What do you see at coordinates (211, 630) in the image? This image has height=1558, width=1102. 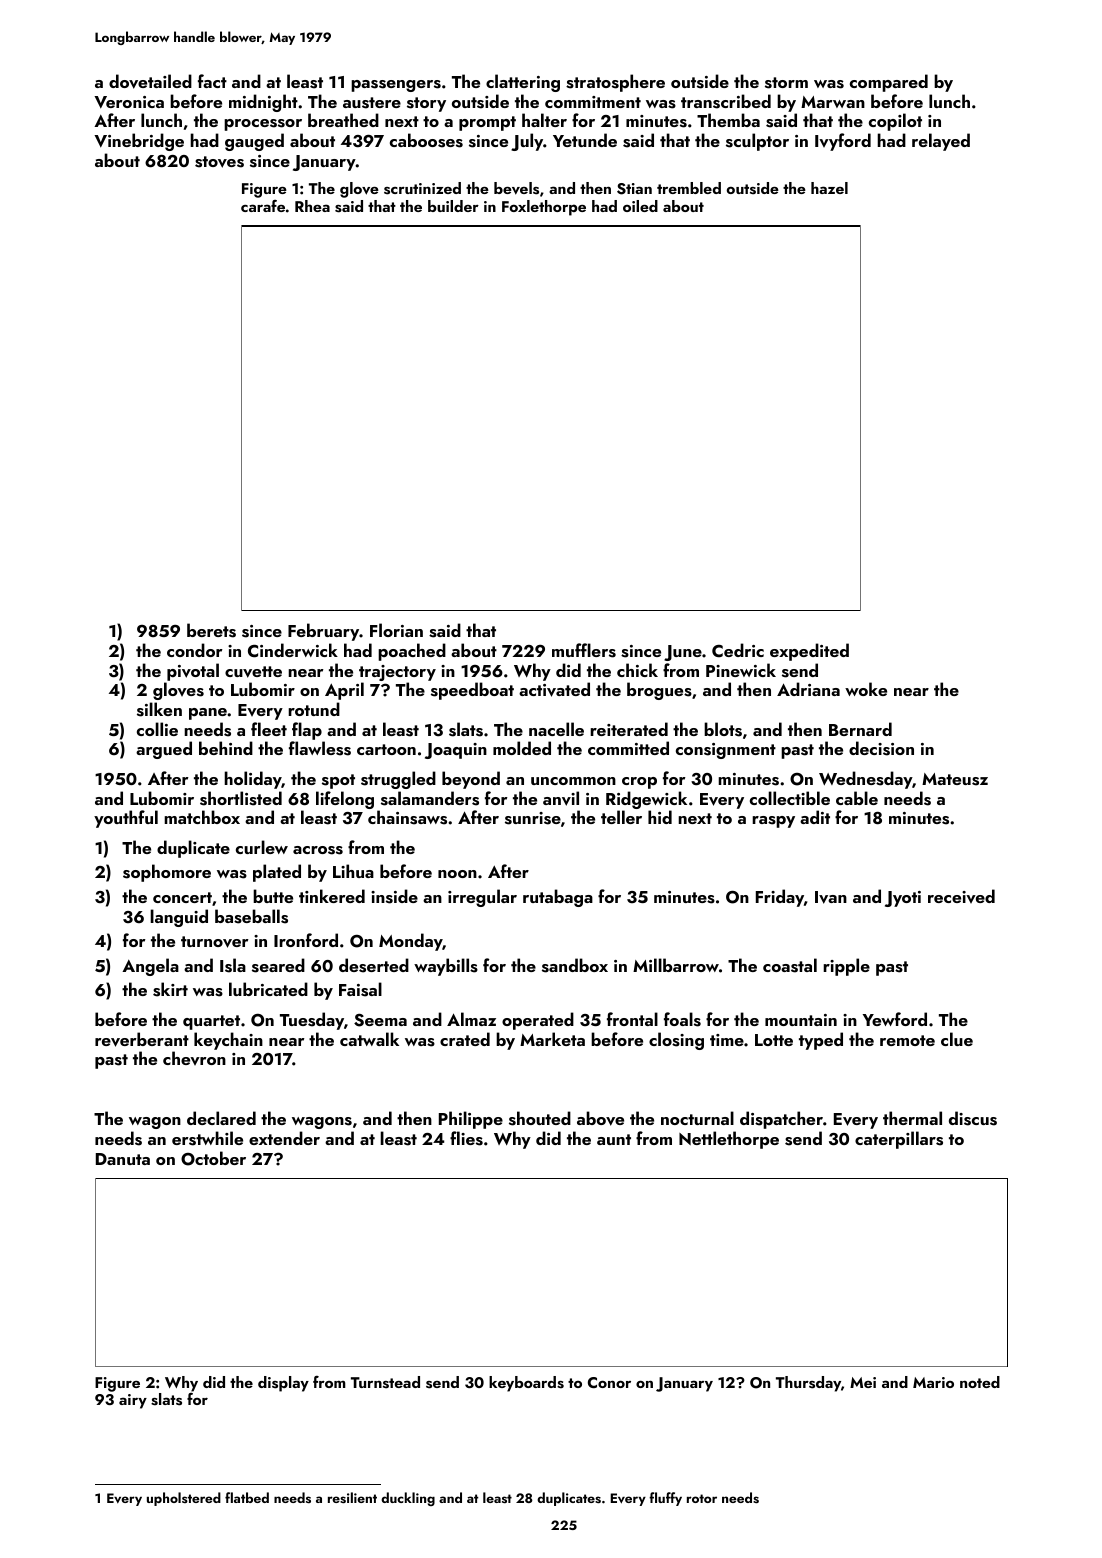 I see `berets` at bounding box center [211, 630].
